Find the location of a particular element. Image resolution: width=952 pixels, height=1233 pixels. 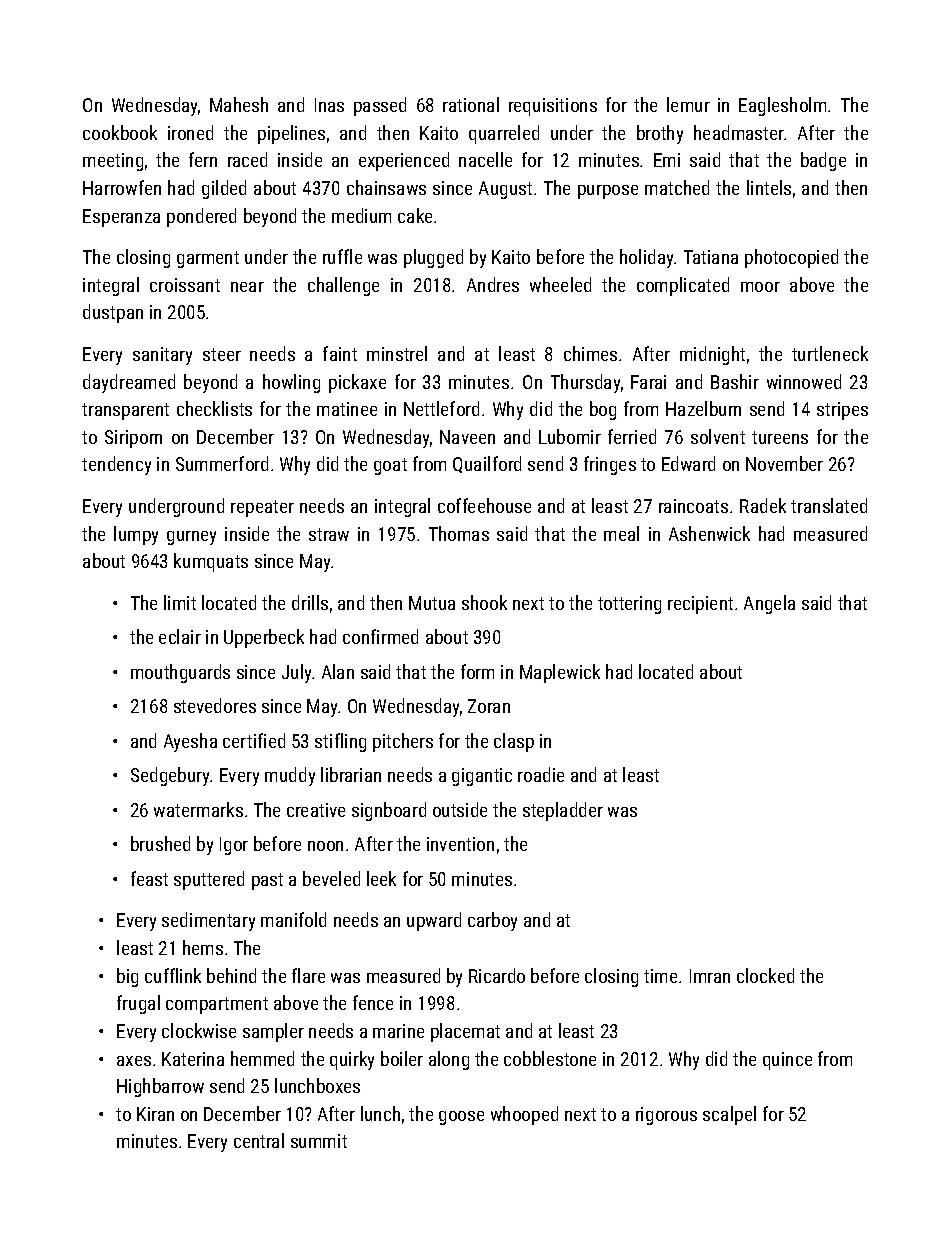

winnowed is located at coordinates (804, 381).
